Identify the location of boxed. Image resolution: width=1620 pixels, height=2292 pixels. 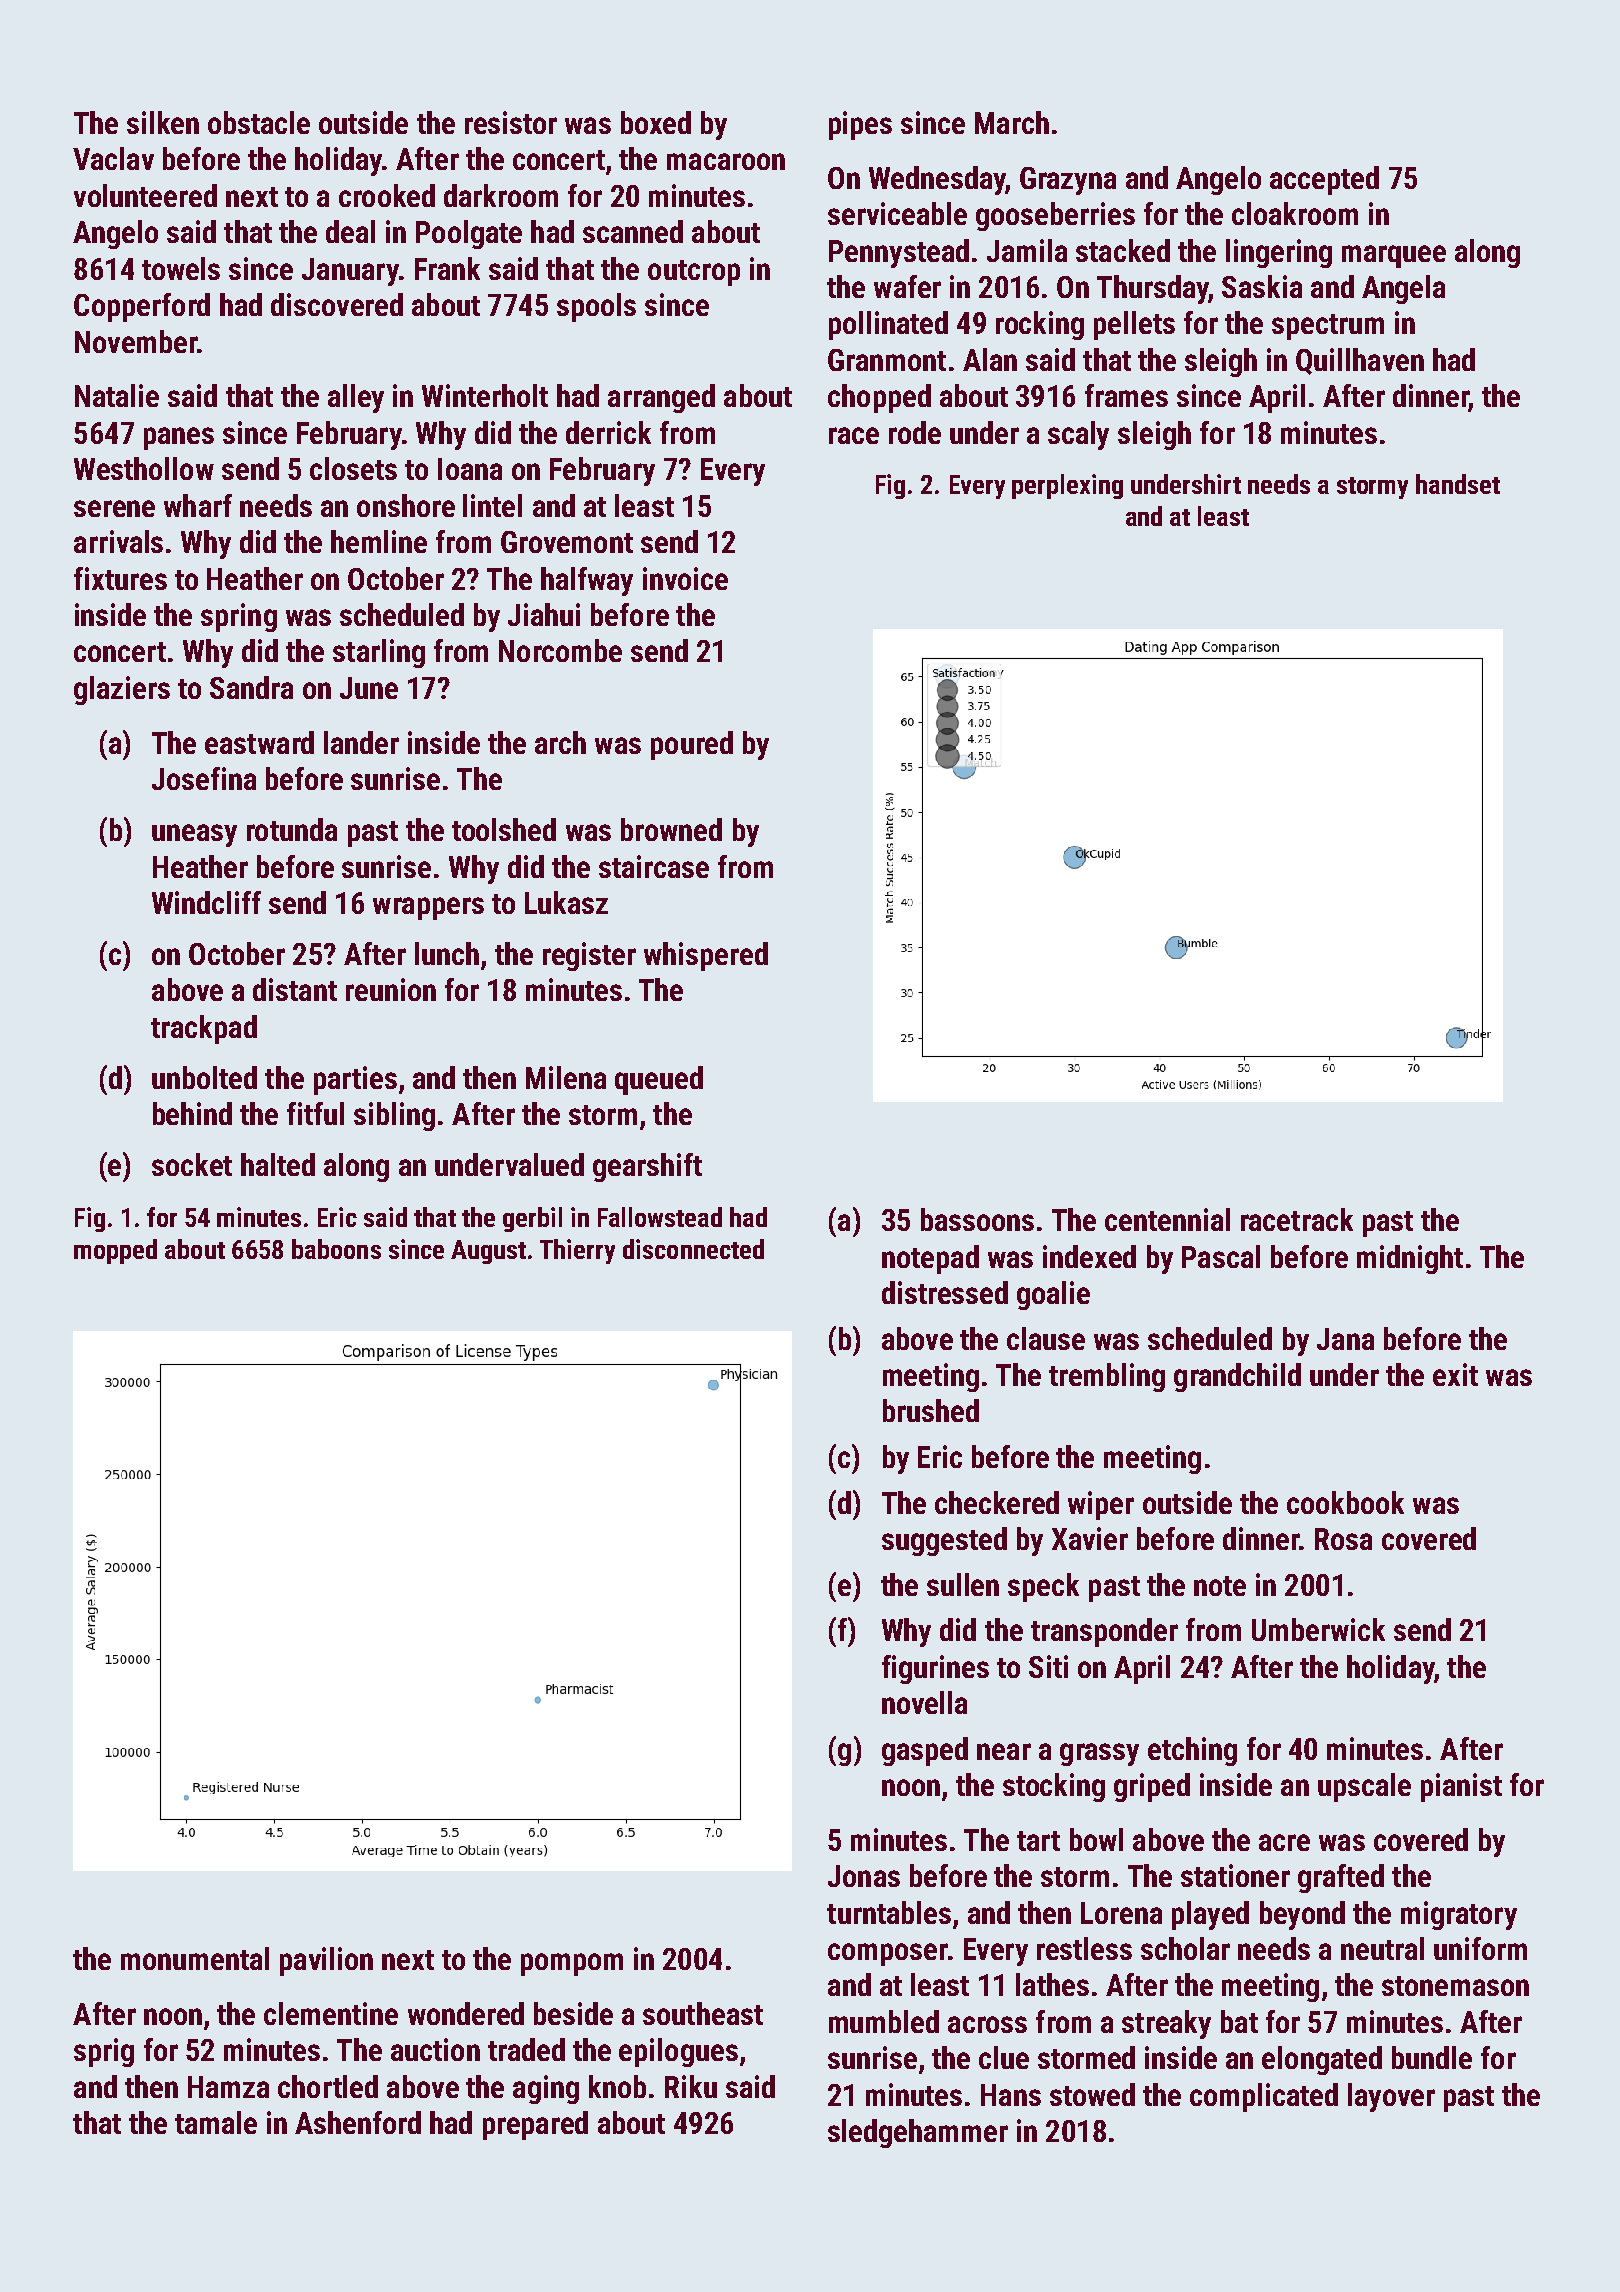
(656, 122).
